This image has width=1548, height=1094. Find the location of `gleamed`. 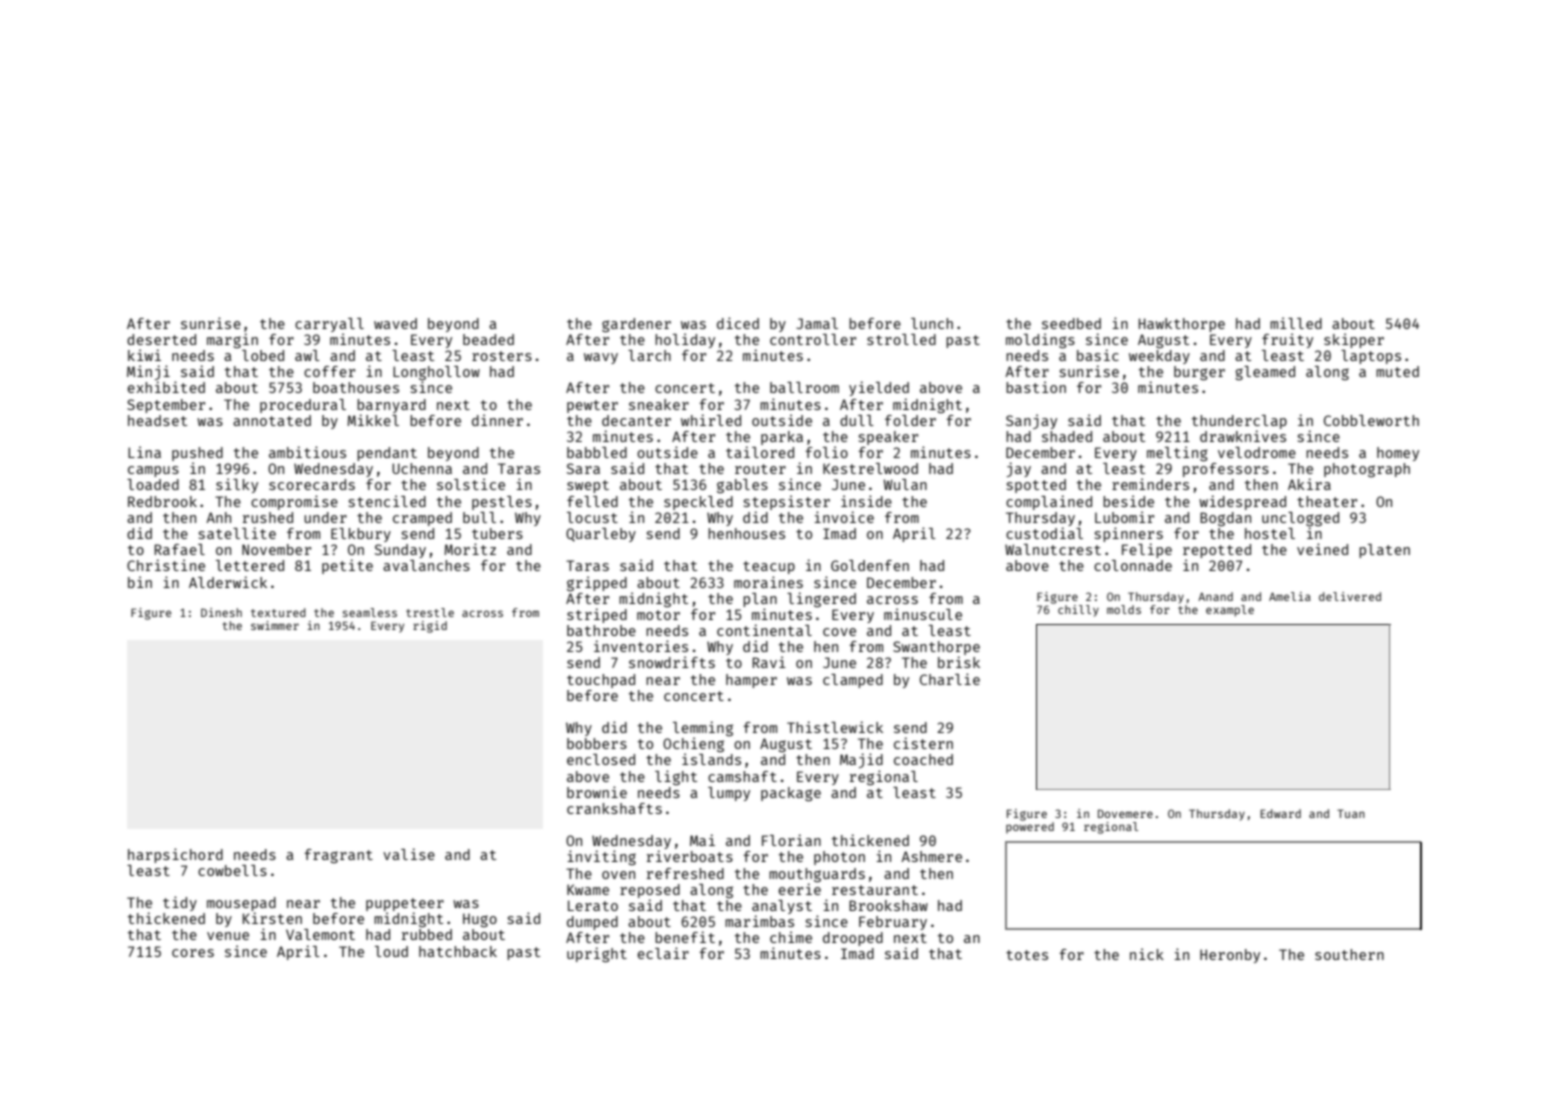

gleamed is located at coordinates (1265, 373).
